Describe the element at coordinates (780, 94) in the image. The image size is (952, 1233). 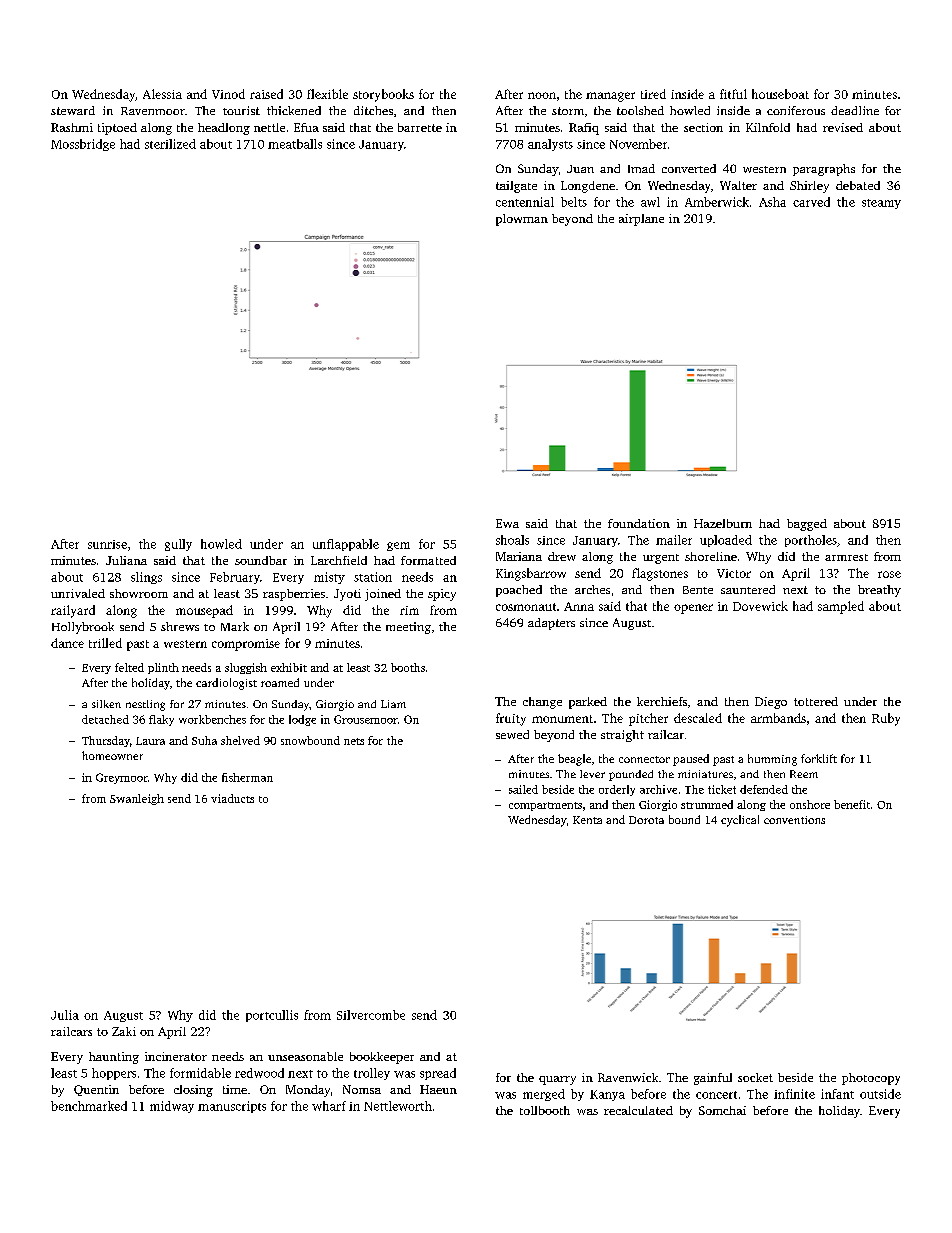
I see `houseboat` at that location.
